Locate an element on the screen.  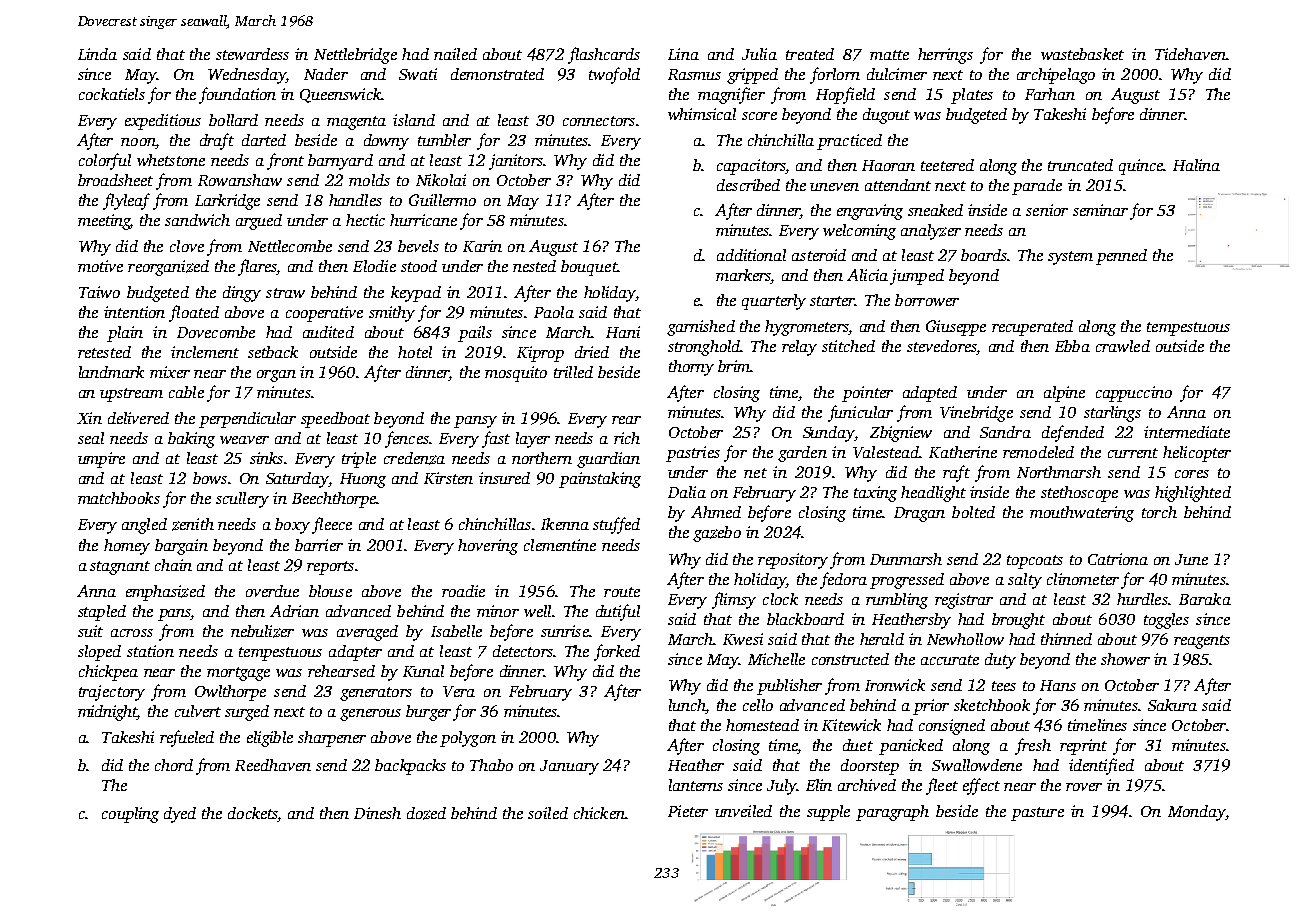
meeting is located at coordinates (104, 222).
